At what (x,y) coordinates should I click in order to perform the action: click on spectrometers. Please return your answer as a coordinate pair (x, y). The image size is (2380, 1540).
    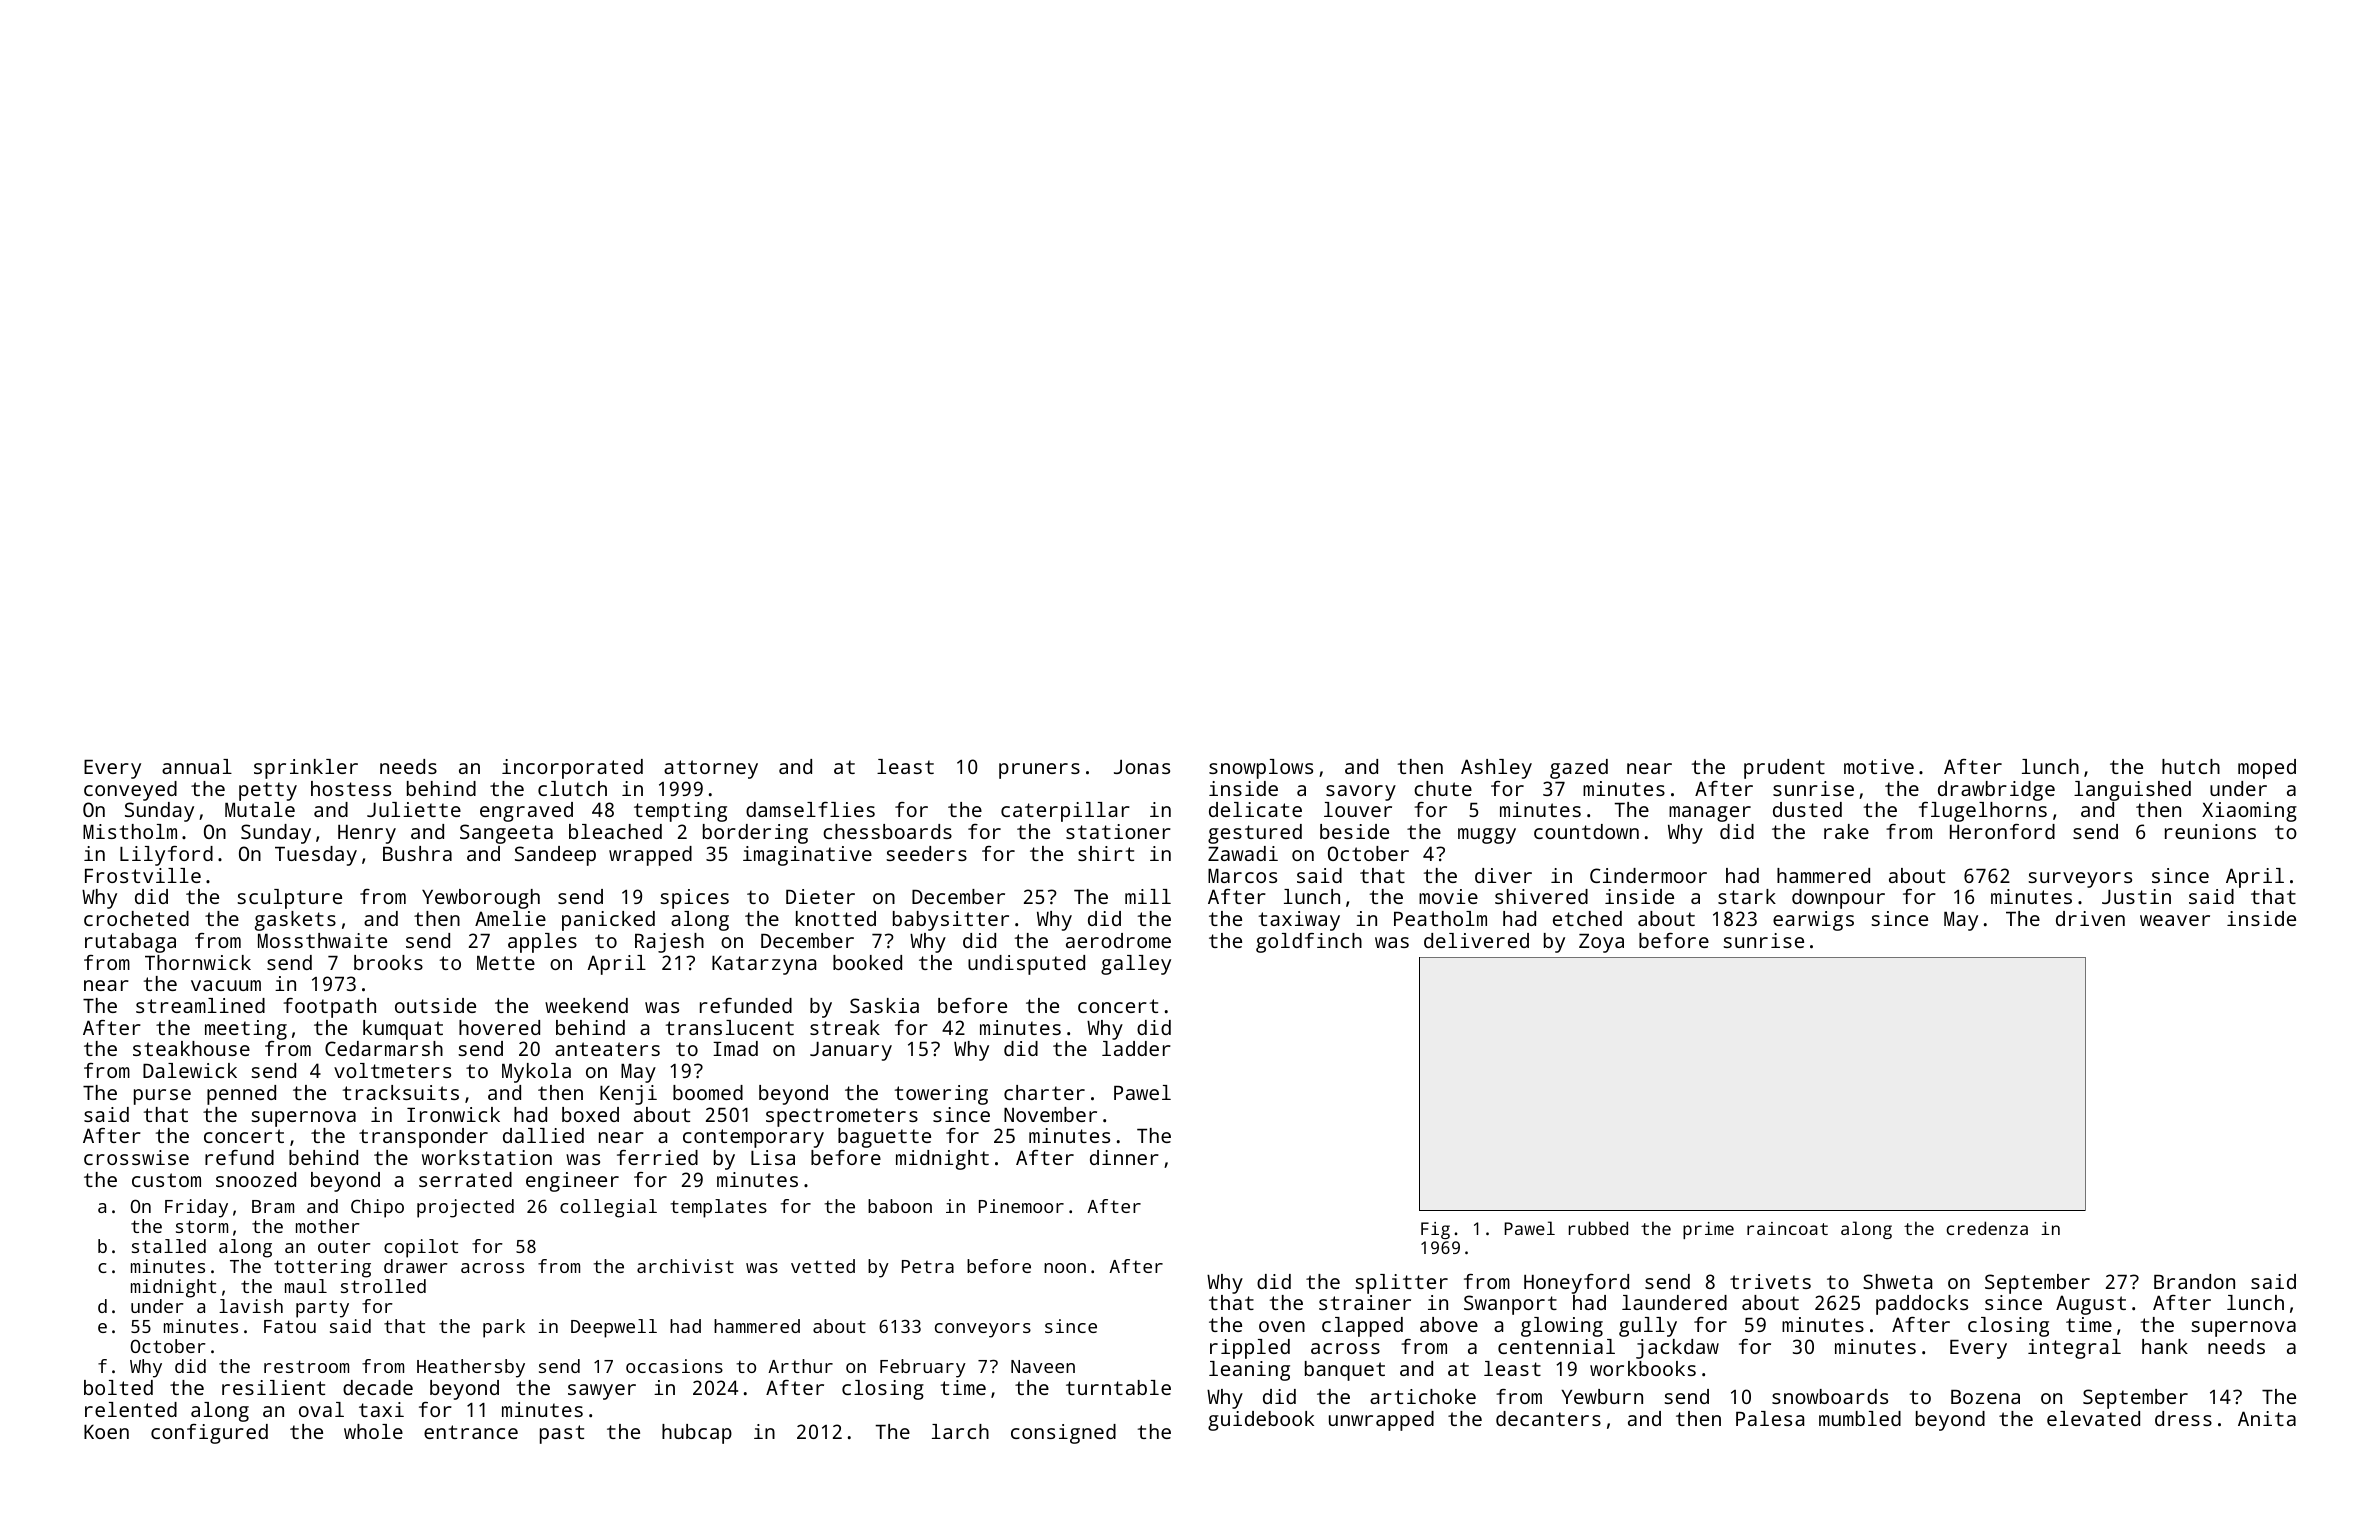
    Looking at the image, I should click on (842, 1117).
